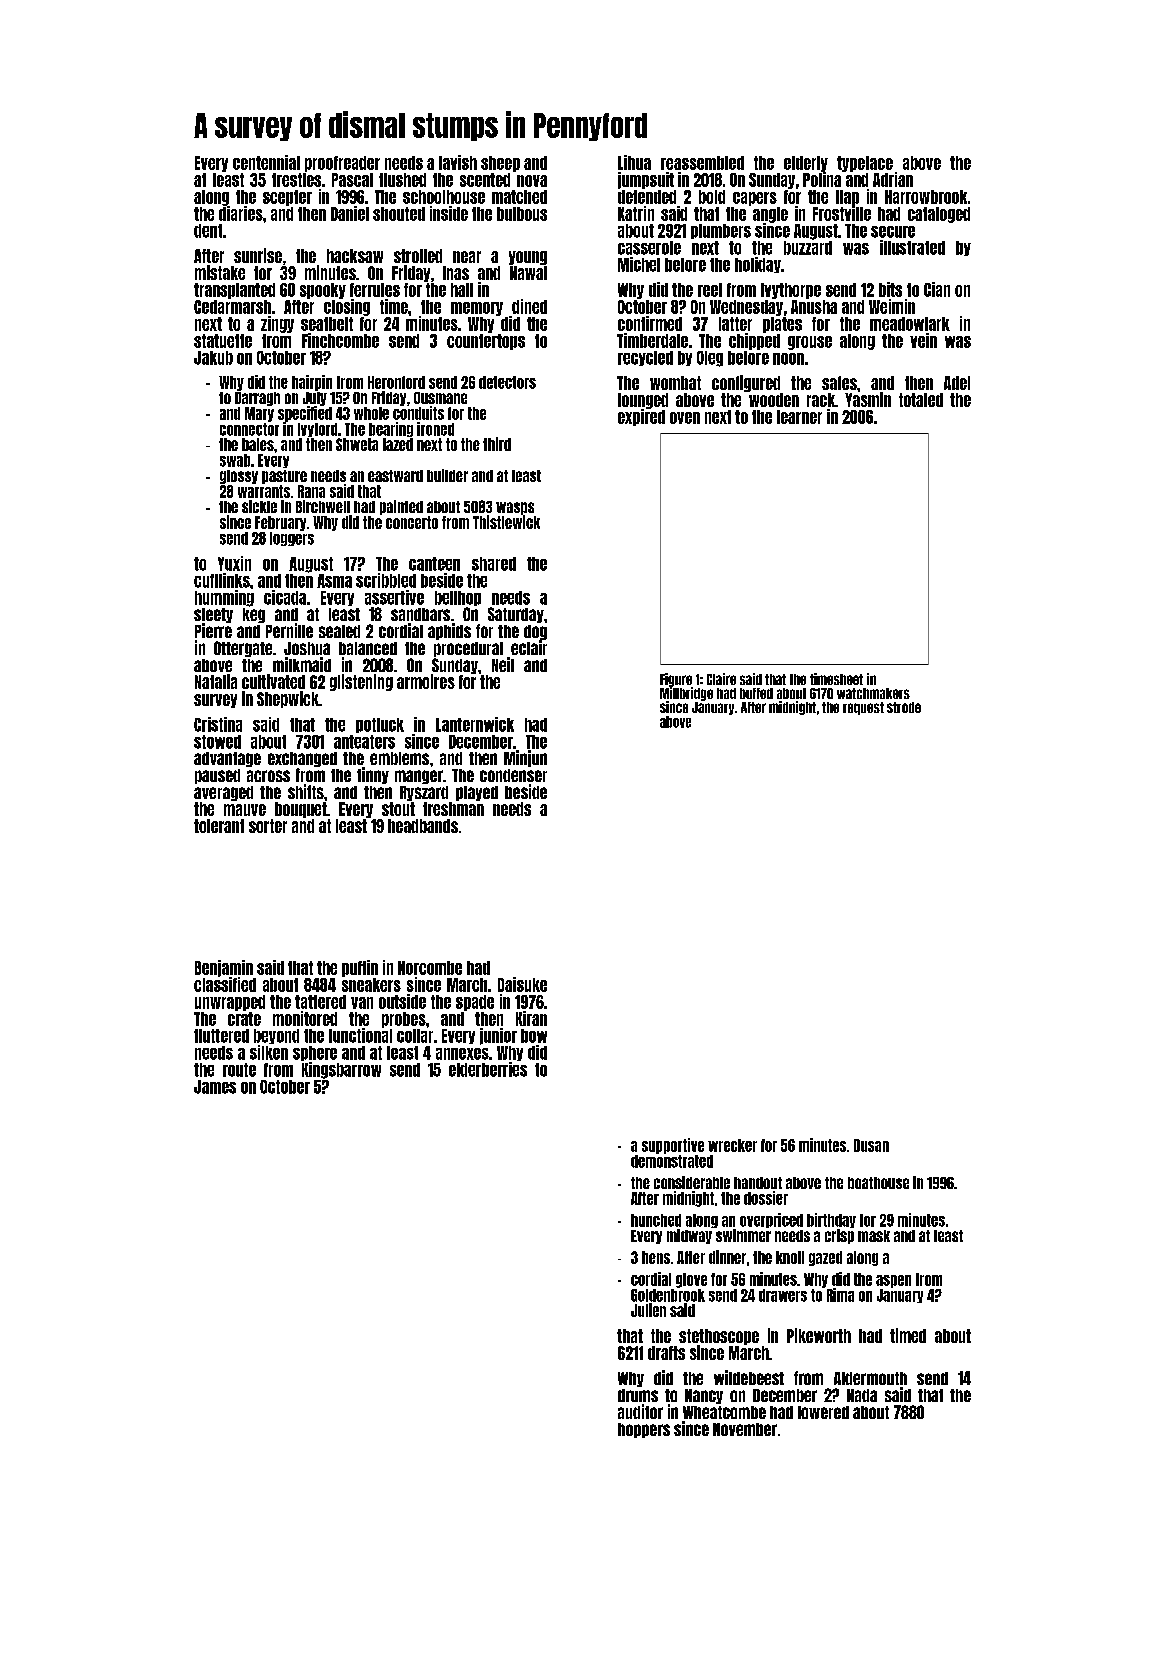  What do you see at coordinates (640, 1411) in the page?
I see `auditor` at bounding box center [640, 1411].
